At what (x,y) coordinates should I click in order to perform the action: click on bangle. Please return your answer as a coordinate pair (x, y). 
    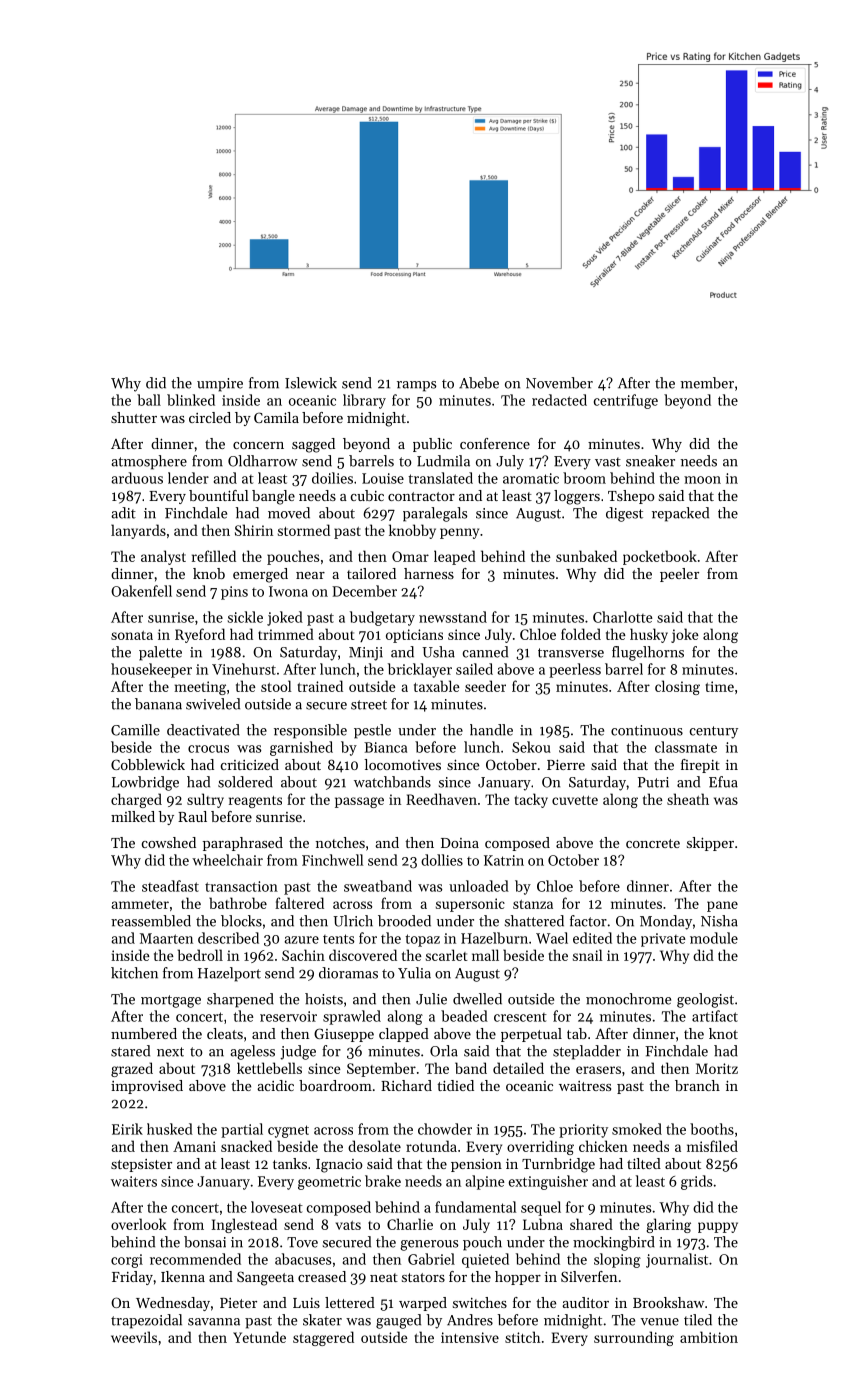
    Looking at the image, I should click on (273, 497).
